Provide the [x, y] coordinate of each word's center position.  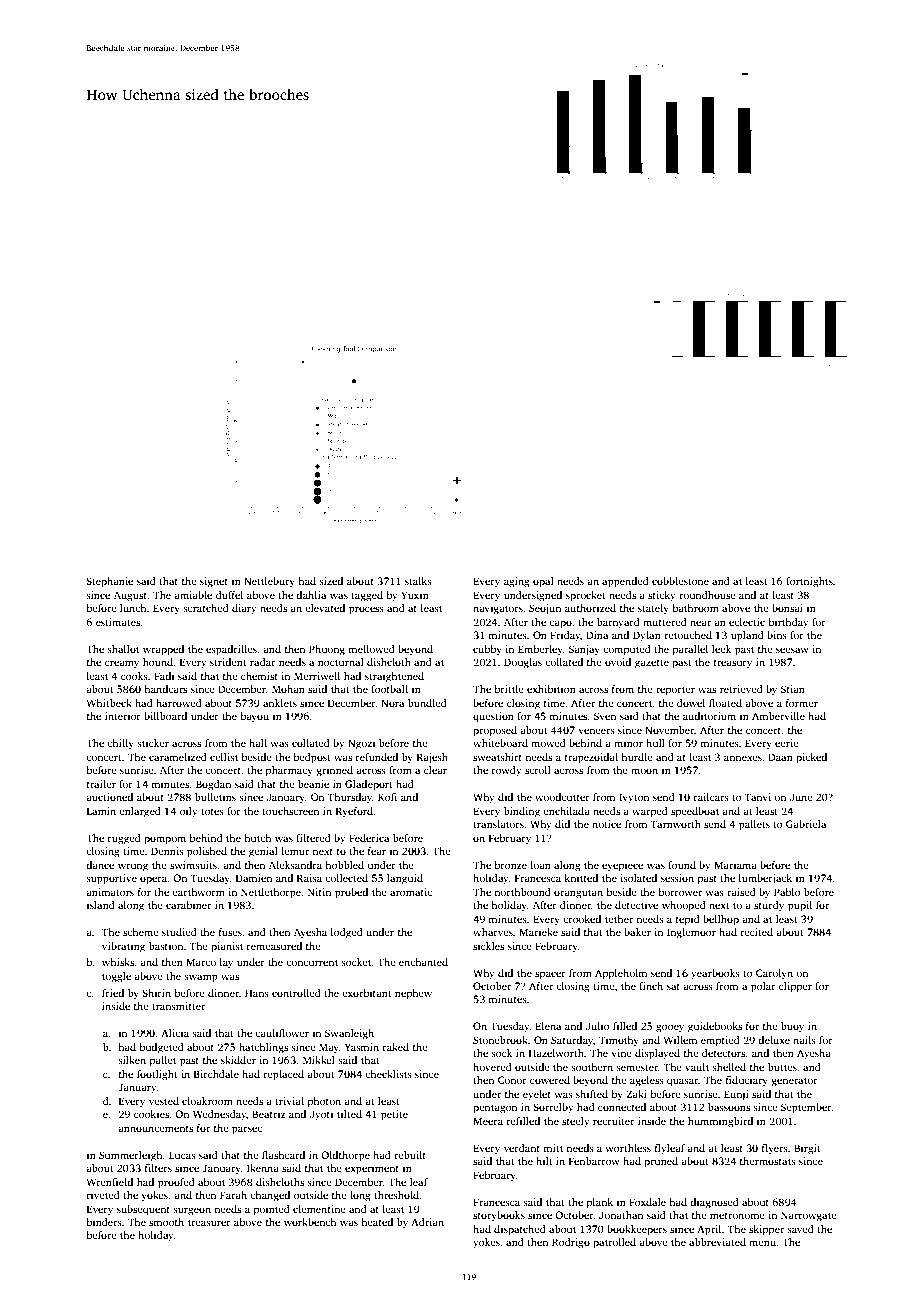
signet [214, 582]
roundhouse [707, 595]
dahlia [311, 595]
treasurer [209, 1222]
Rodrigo [571, 1243]
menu [762, 1243]
